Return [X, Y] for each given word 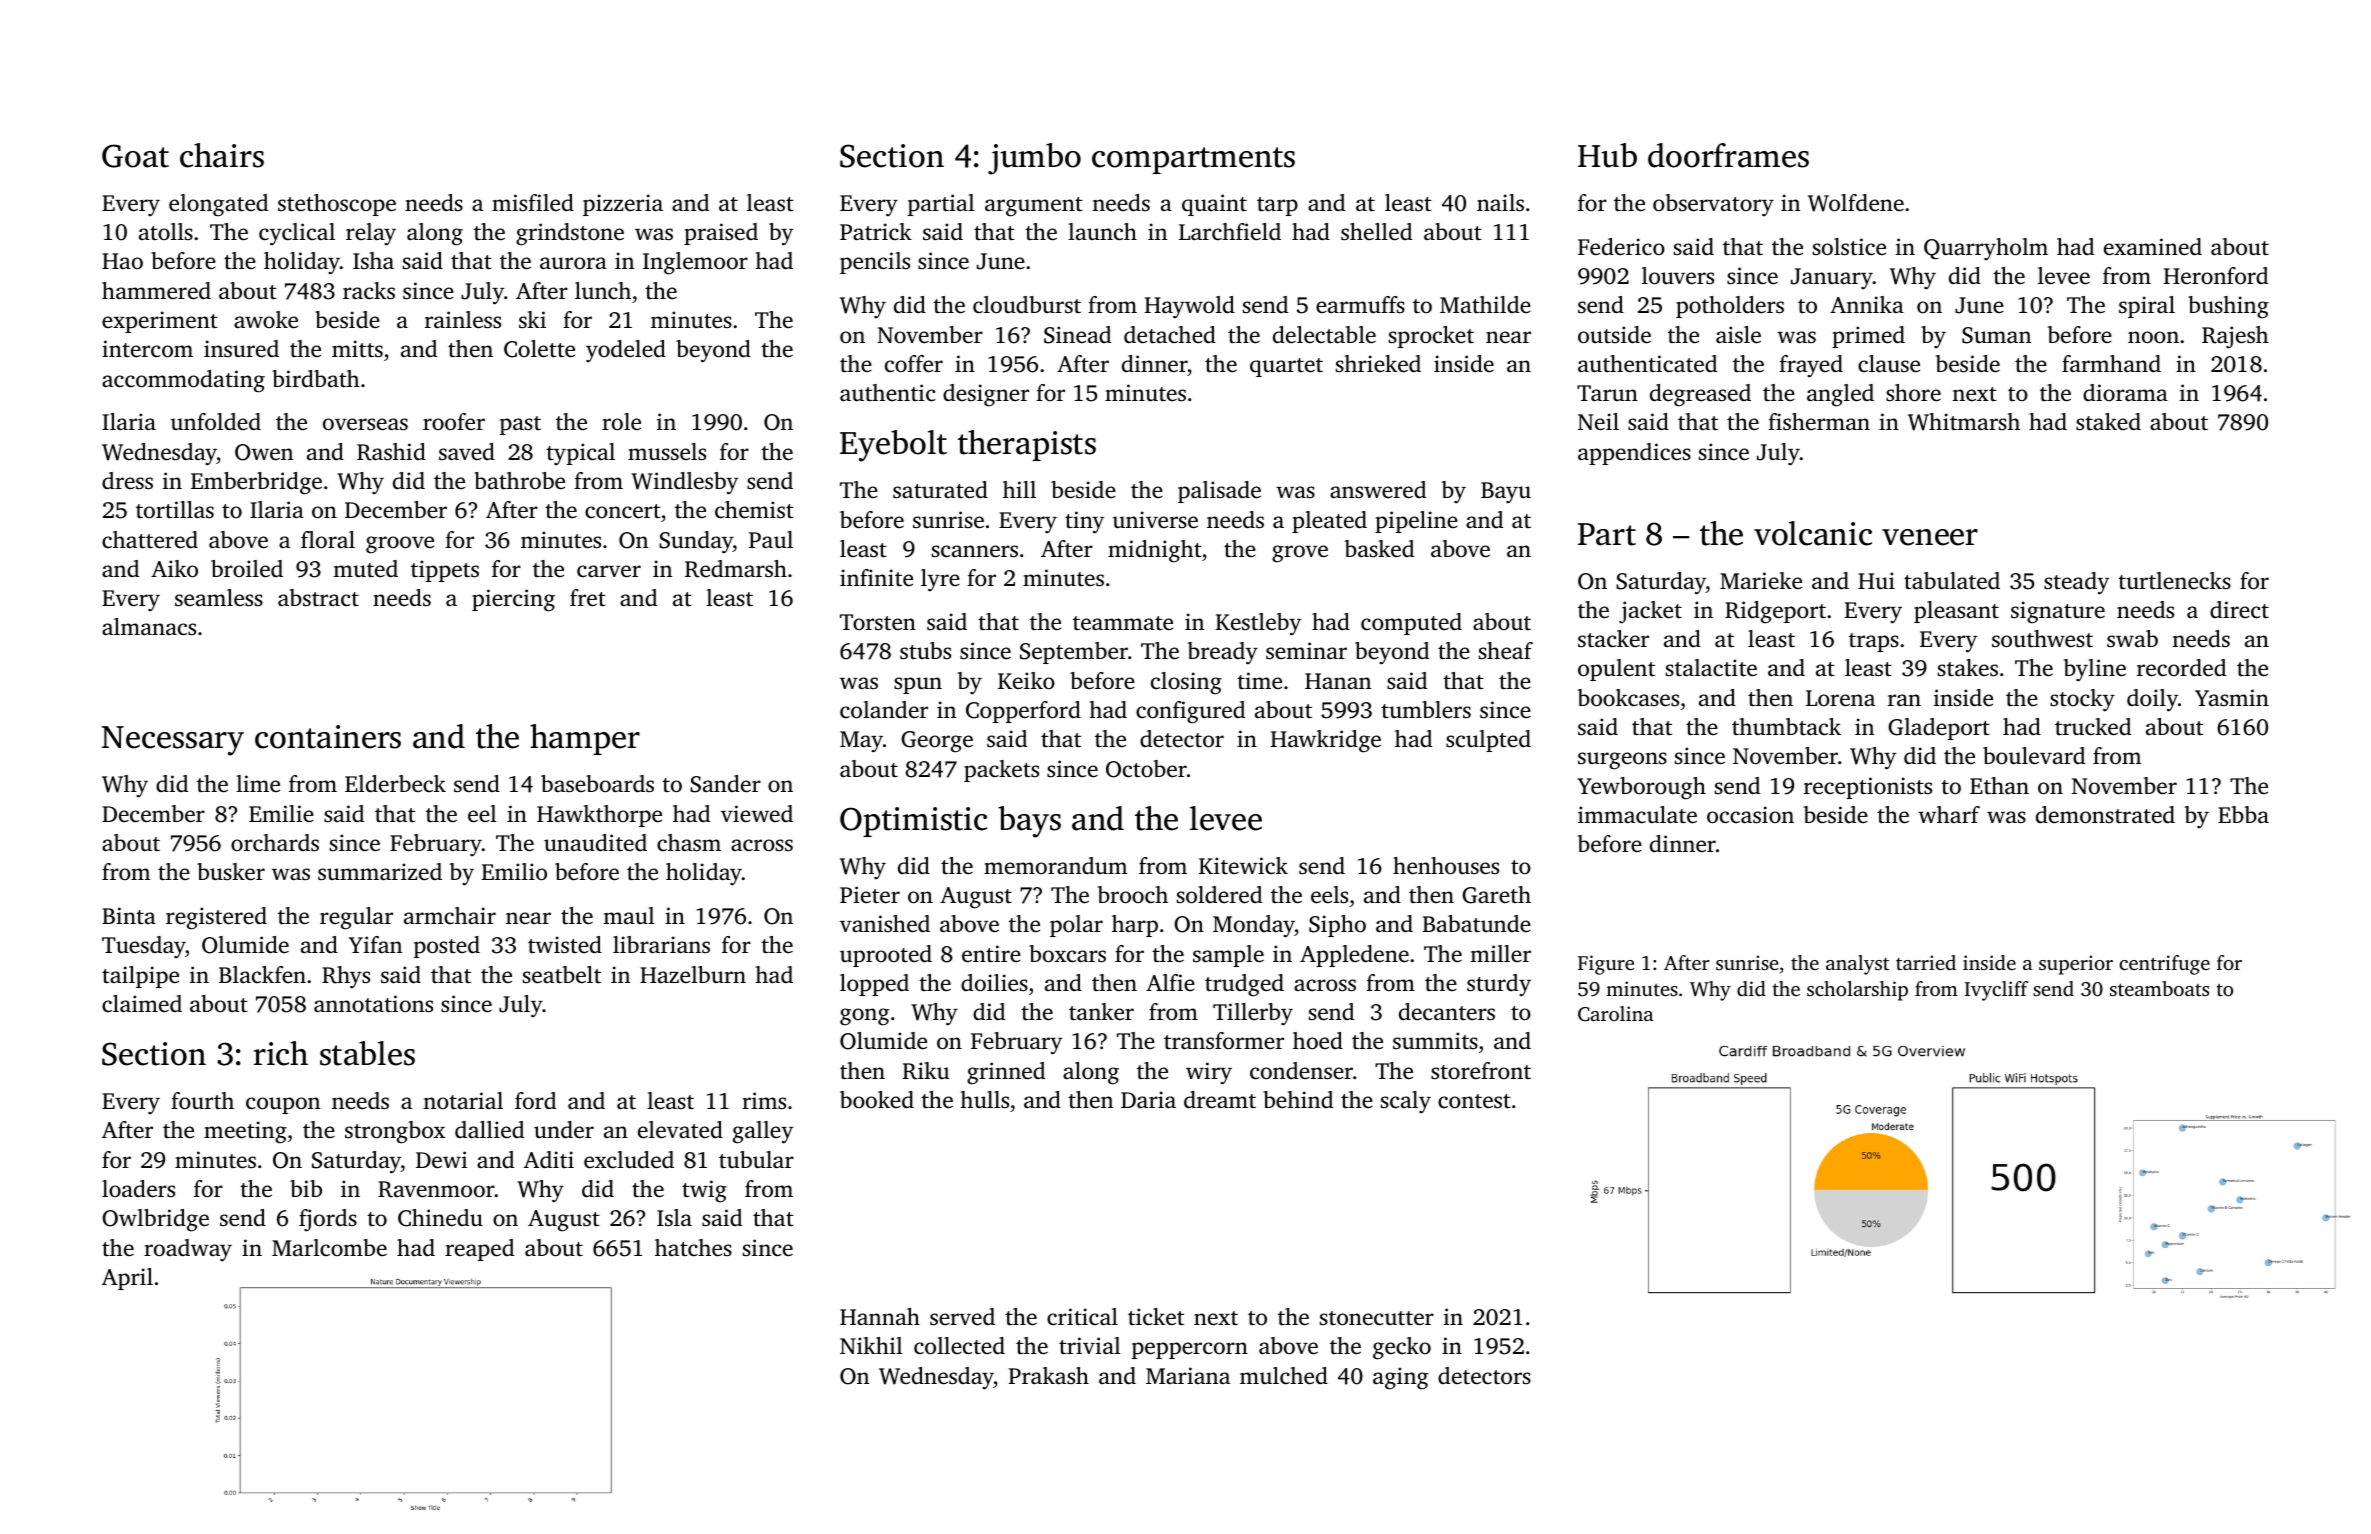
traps [1874, 642]
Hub [1607, 155]
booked [877, 1100]
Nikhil [871, 1345]
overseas [365, 424]
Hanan [1338, 681]
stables [367, 1053]
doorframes [1728, 155]
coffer [914, 364]
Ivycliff [1996, 991]
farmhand [2111, 364]
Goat [135, 156]
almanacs [149, 626]
